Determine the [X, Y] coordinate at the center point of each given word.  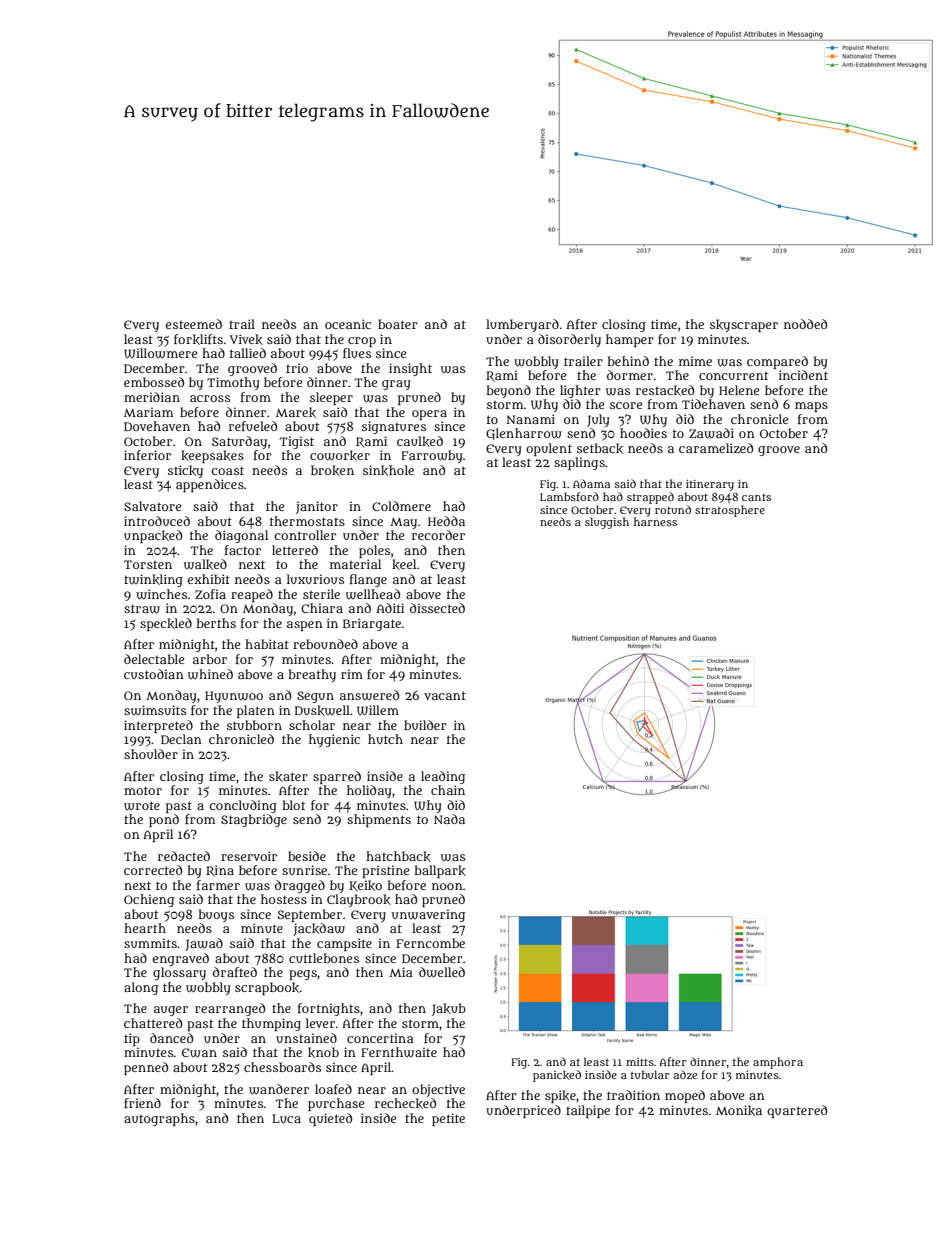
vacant [445, 695]
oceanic [348, 324]
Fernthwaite [399, 1052]
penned [146, 1068]
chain [448, 790]
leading [443, 777]
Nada [449, 819]
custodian [154, 674]
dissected [437, 608]
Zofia [210, 594]
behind [628, 361]
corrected [153, 870]
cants [756, 497]
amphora [778, 1063]
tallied [248, 353]
